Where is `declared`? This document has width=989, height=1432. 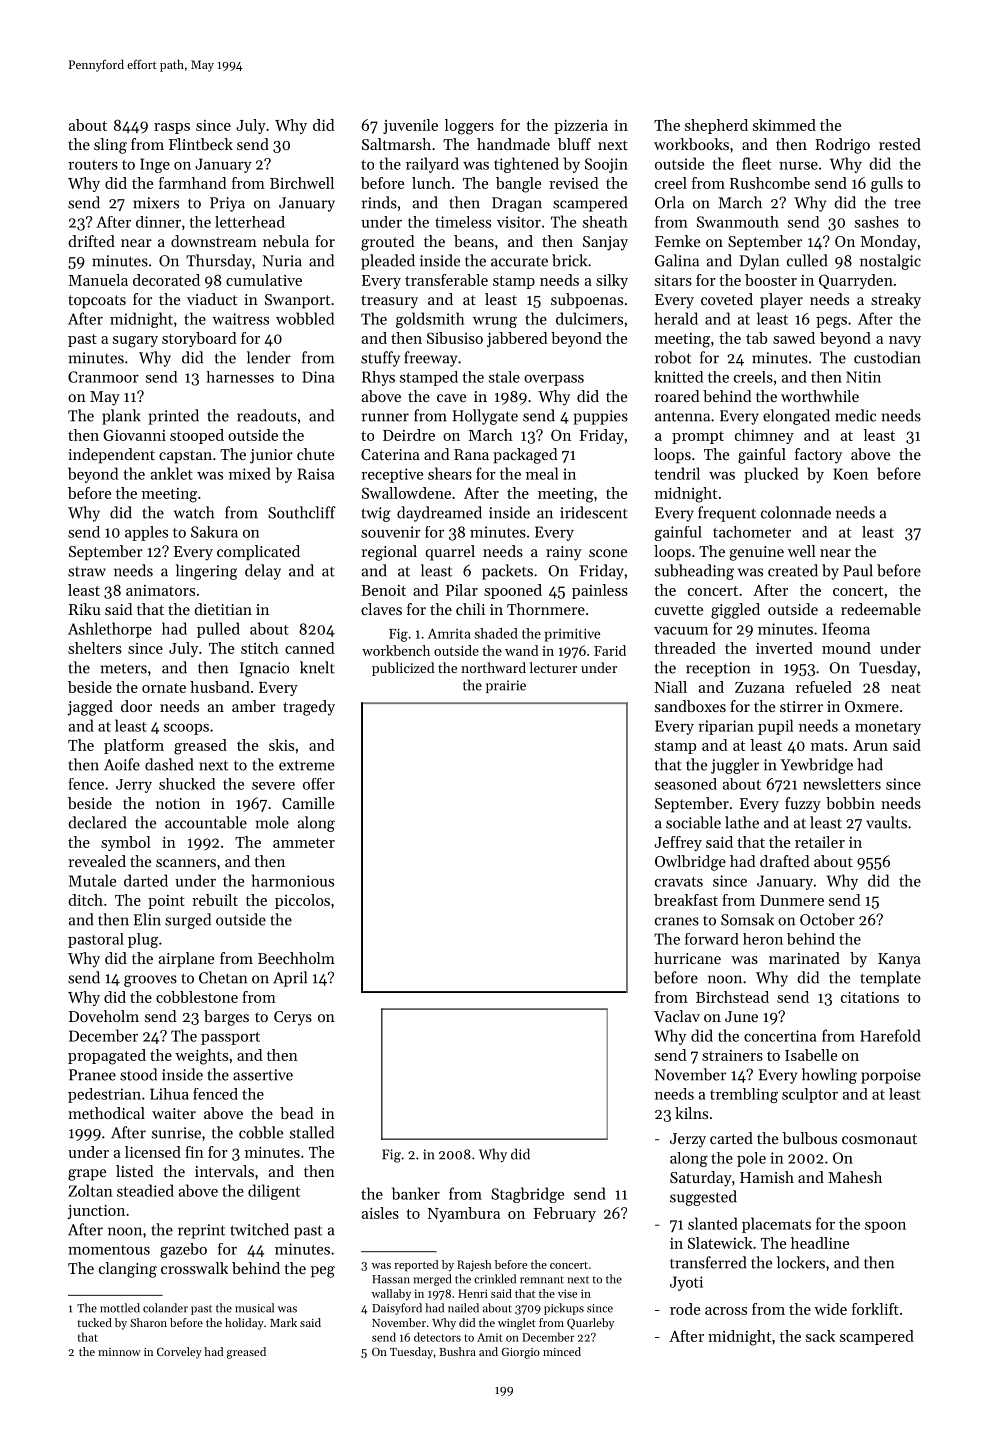 declared is located at coordinates (97, 822).
